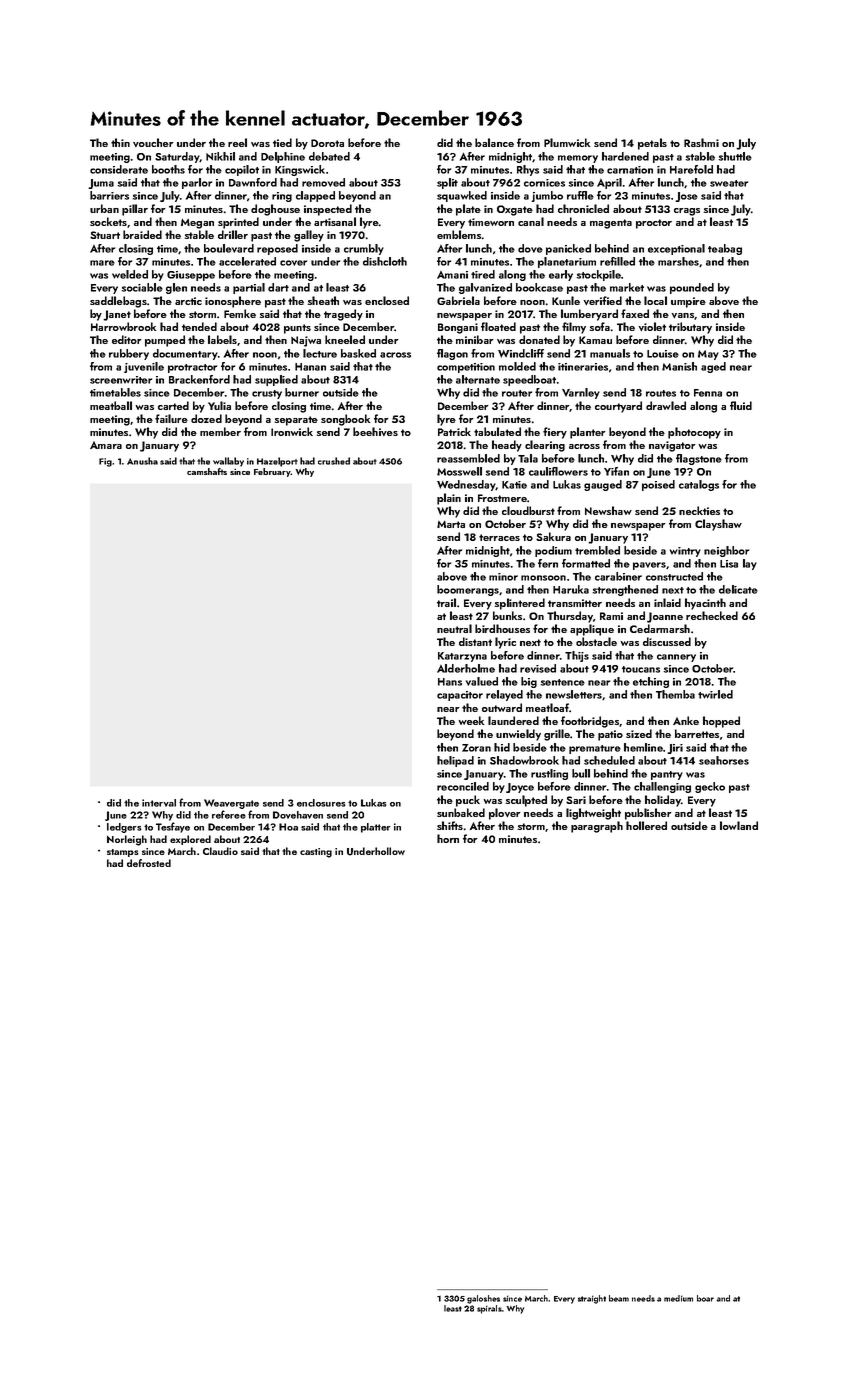 Image resolution: width=849 pixels, height=1400 pixels. I want to click on medium, so click(678, 1298).
